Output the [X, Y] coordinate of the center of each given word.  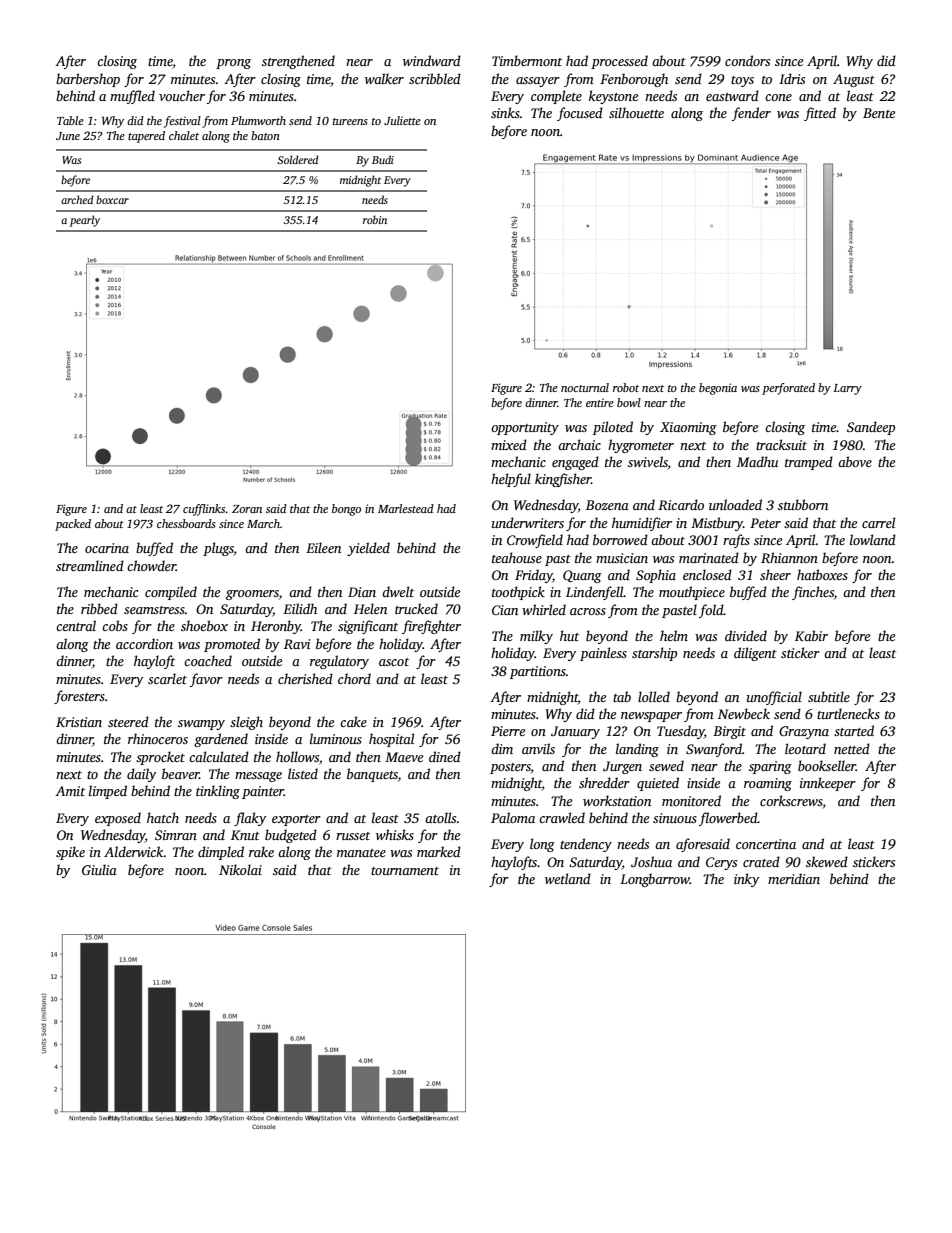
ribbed [99, 608]
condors [747, 60]
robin [375, 219]
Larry [847, 389]
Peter [765, 523]
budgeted [291, 836]
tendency [586, 845]
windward [432, 60]
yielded [368, 549]
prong [233, 64]
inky [746, 880]
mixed [509, 444]
